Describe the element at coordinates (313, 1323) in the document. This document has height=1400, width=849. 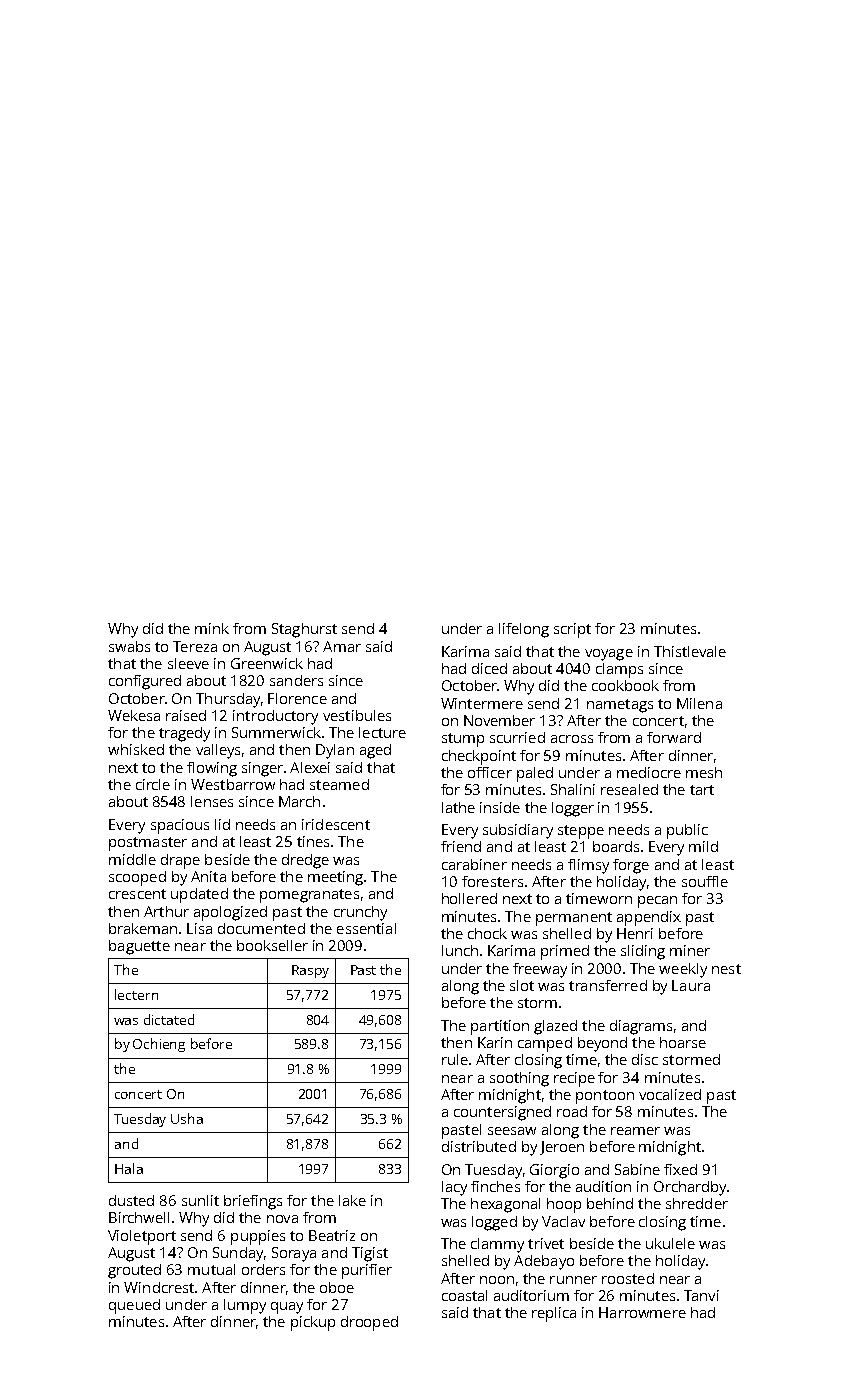
I see `pickup` at that location.
